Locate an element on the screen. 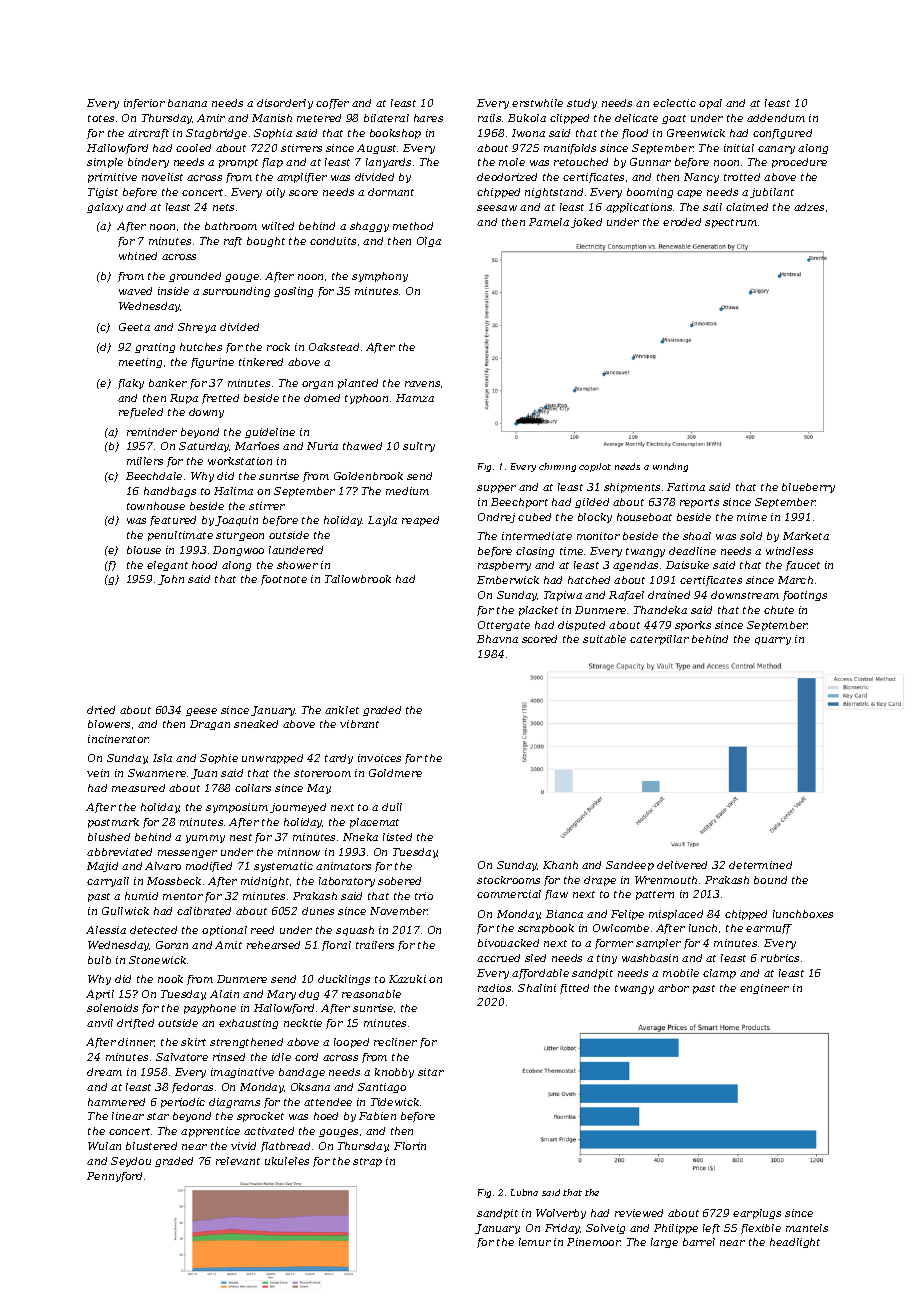  organ is located at coordinates (317, 385).
